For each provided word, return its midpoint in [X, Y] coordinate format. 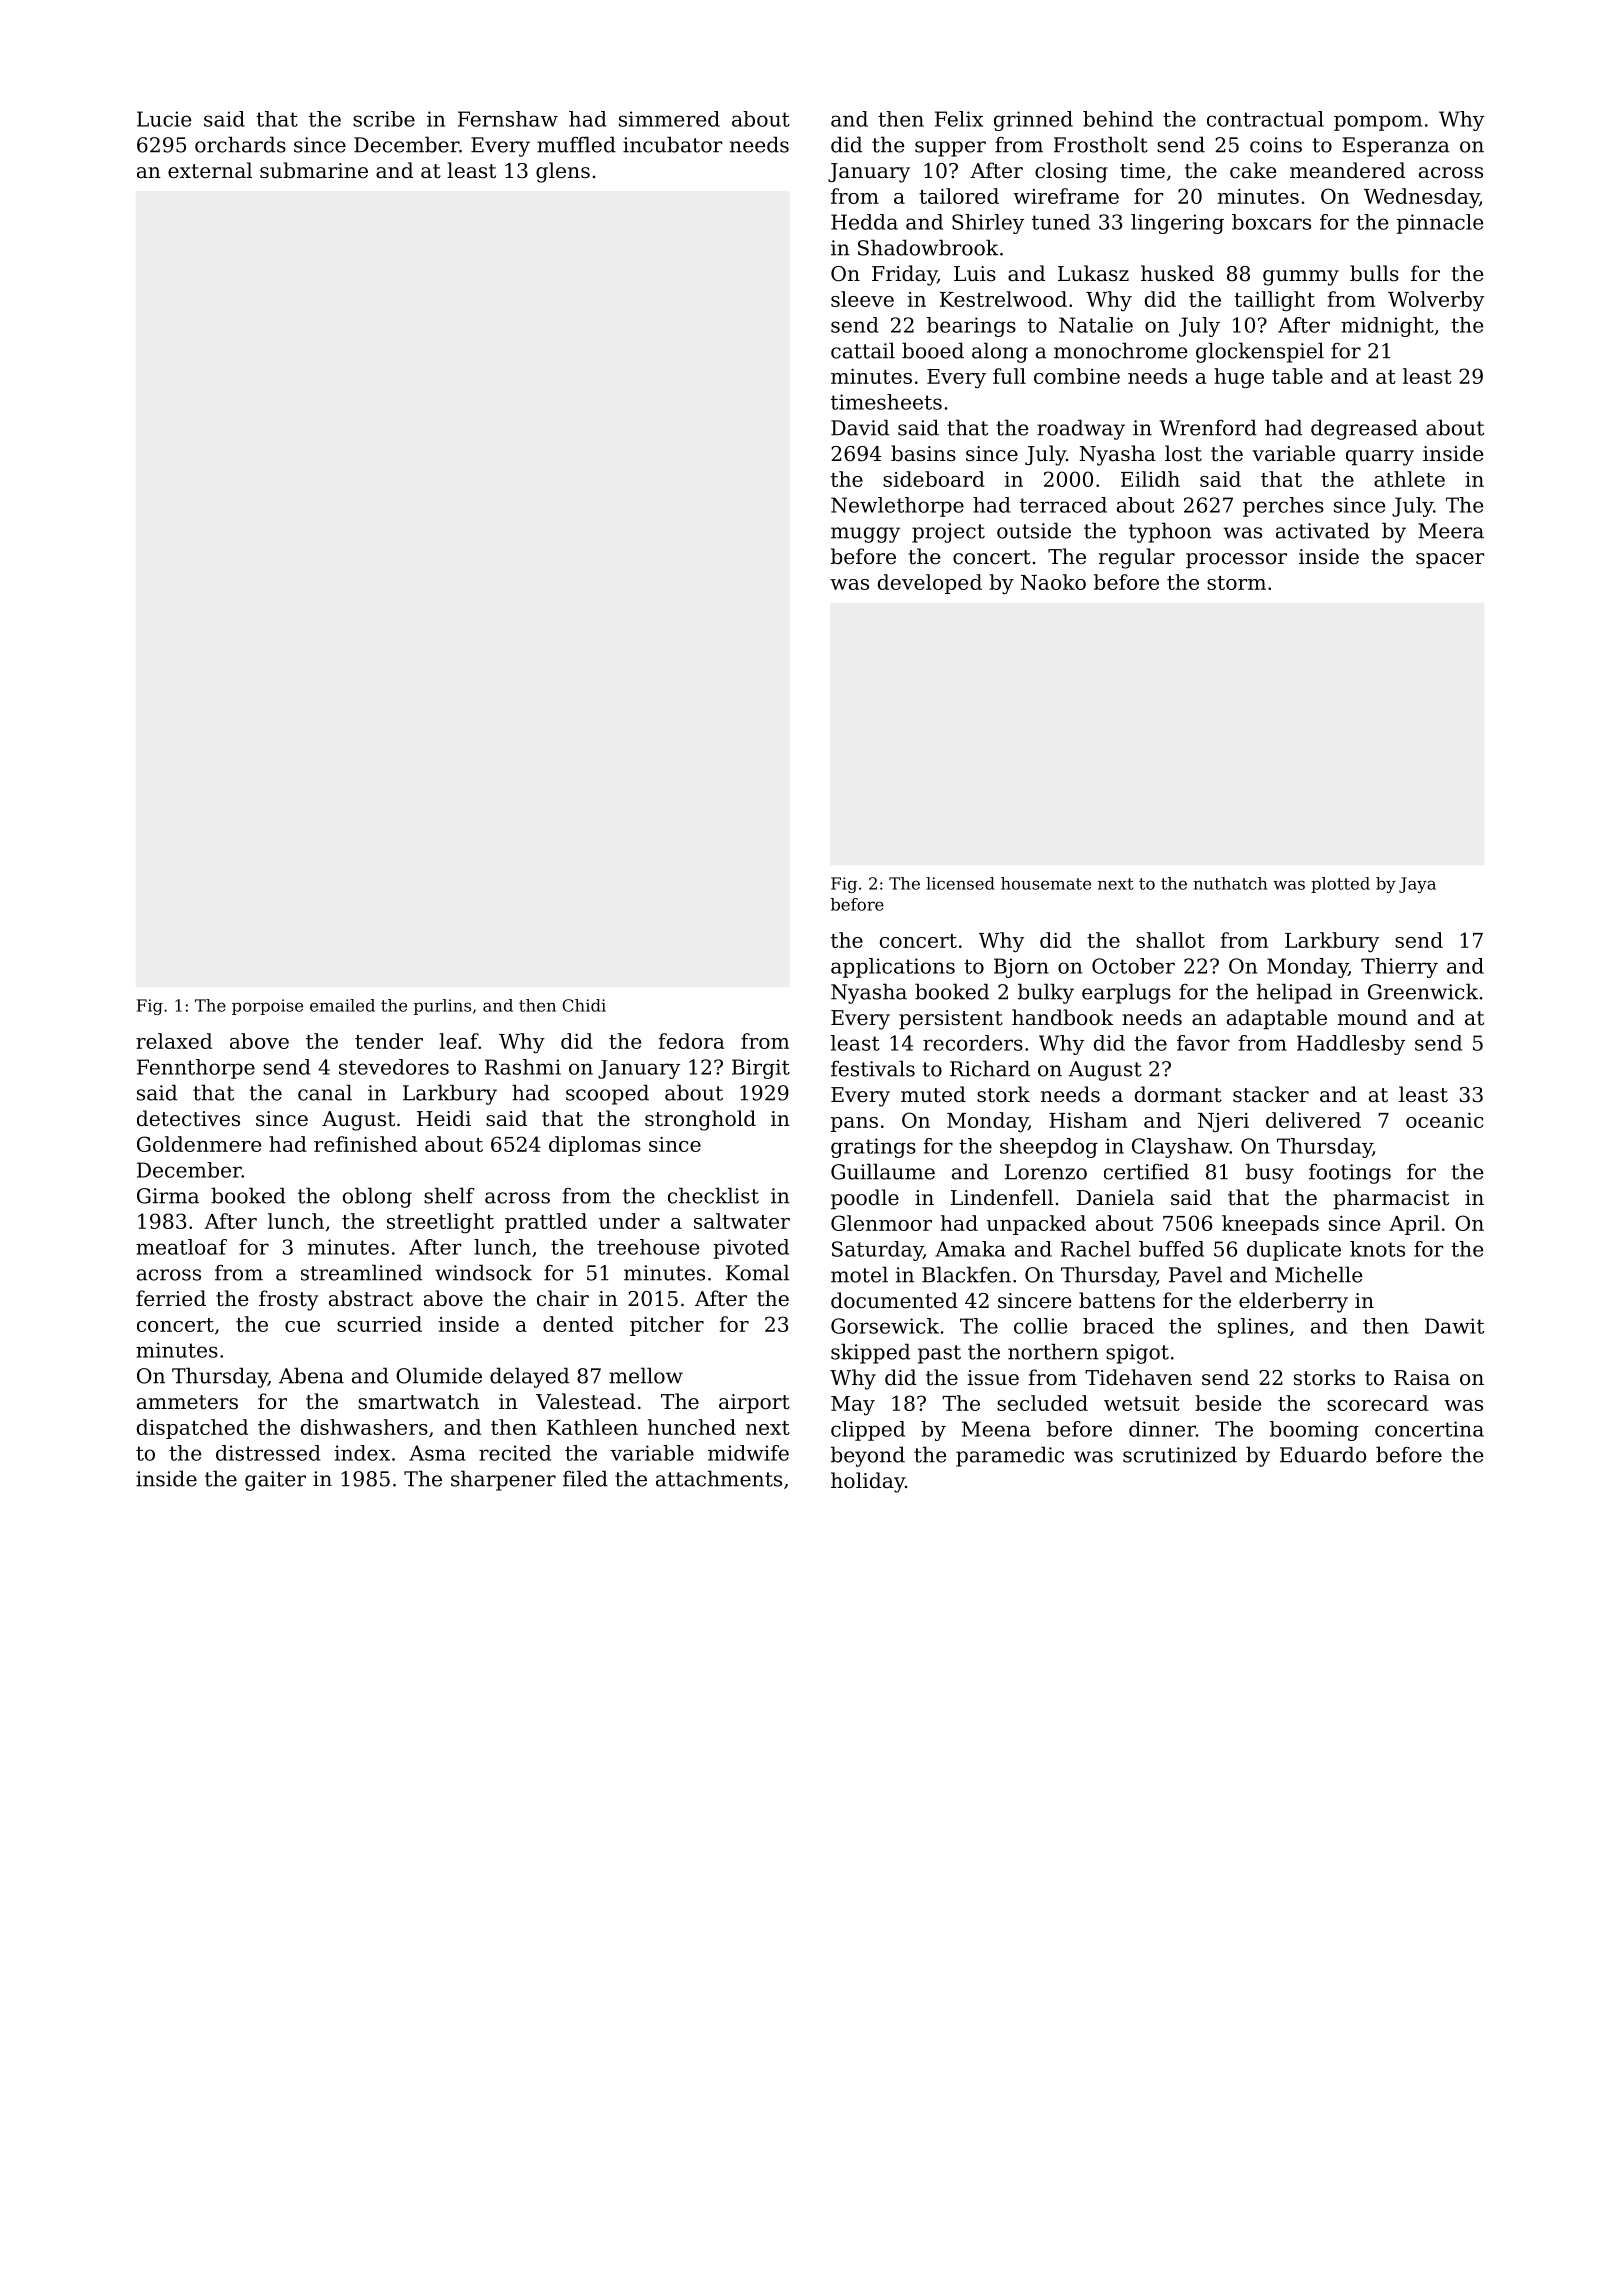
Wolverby [1436, 301]
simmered [669, 119]
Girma [168, 1196]
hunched [692, 1427]
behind [1118, 119]
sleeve [862, 299]
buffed [1171, 1249]
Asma [437, 1453]
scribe [384, 119]
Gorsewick [885, 1326]
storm [1236, 583]
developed [930, 584]
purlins [442, 1007]
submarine [314, 170]
